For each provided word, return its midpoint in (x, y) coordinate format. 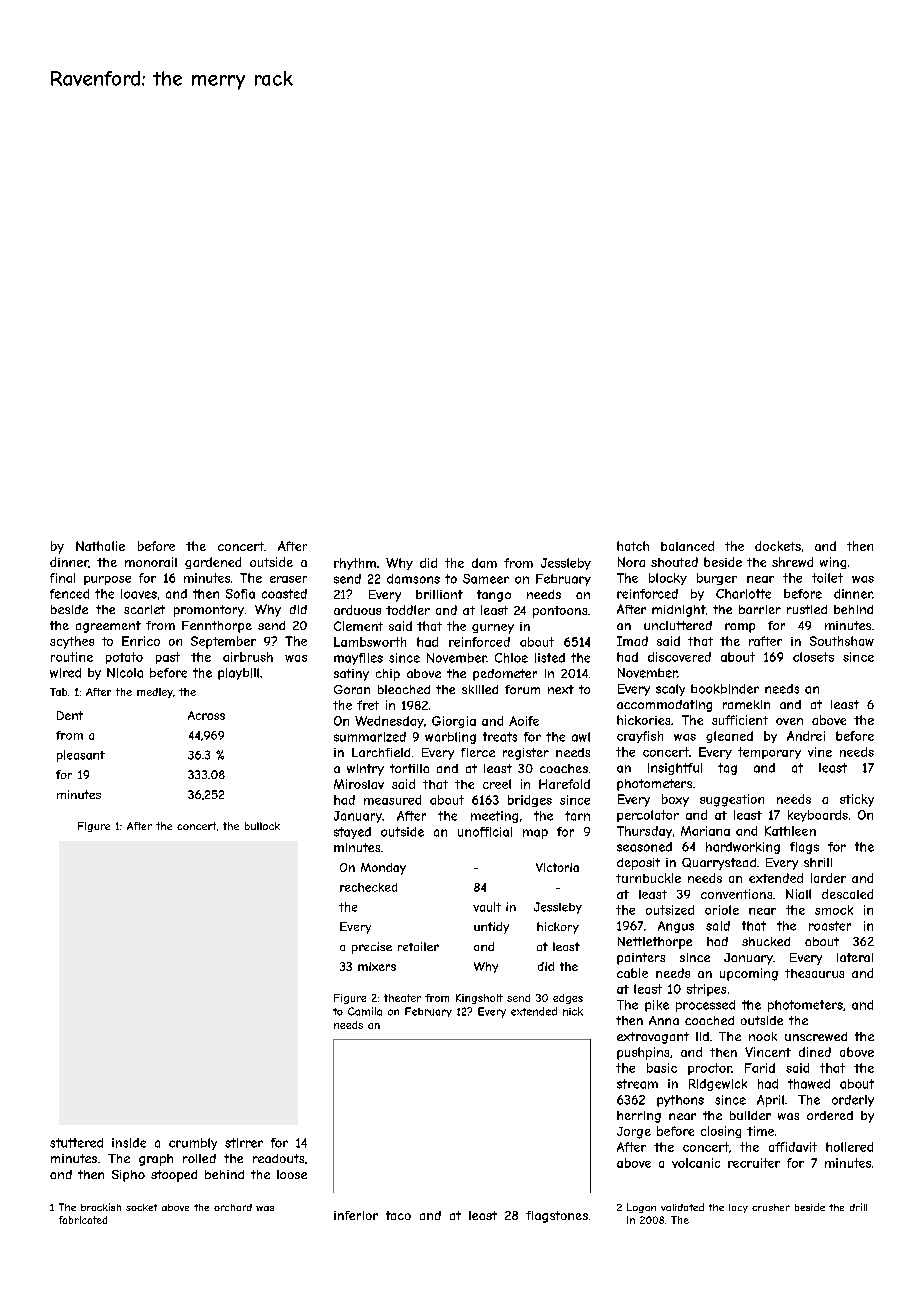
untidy (491, 928)
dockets (778, 546)
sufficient (740, 720)
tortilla (409, 768)
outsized (670, 910)
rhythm (355, 564)
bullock (262, 826)
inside (129, 1143)
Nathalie (100, 546)
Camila (365, 1011)
